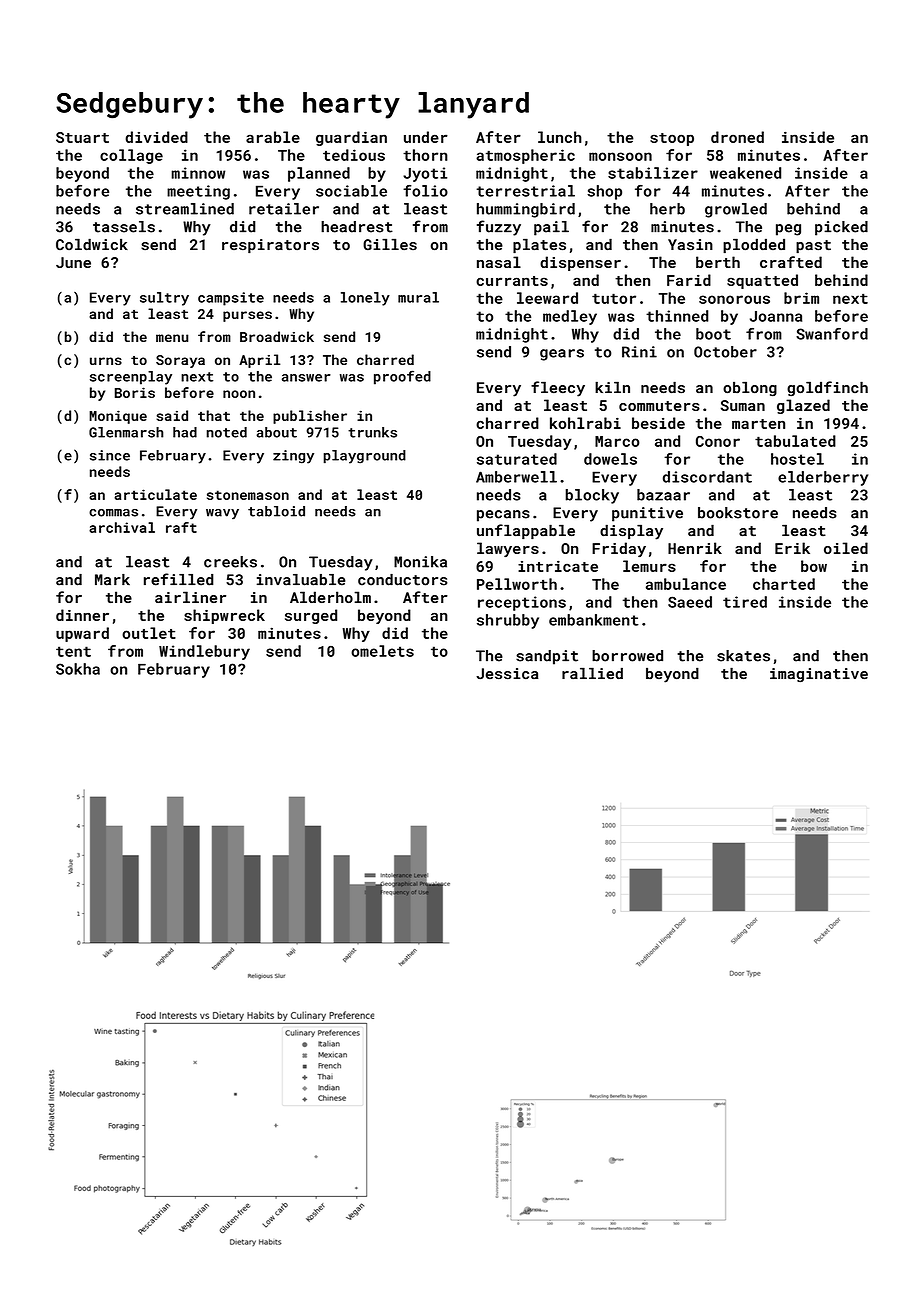 The image size is (924, 1308). I want to click on Joanna, so click(776, 316).
